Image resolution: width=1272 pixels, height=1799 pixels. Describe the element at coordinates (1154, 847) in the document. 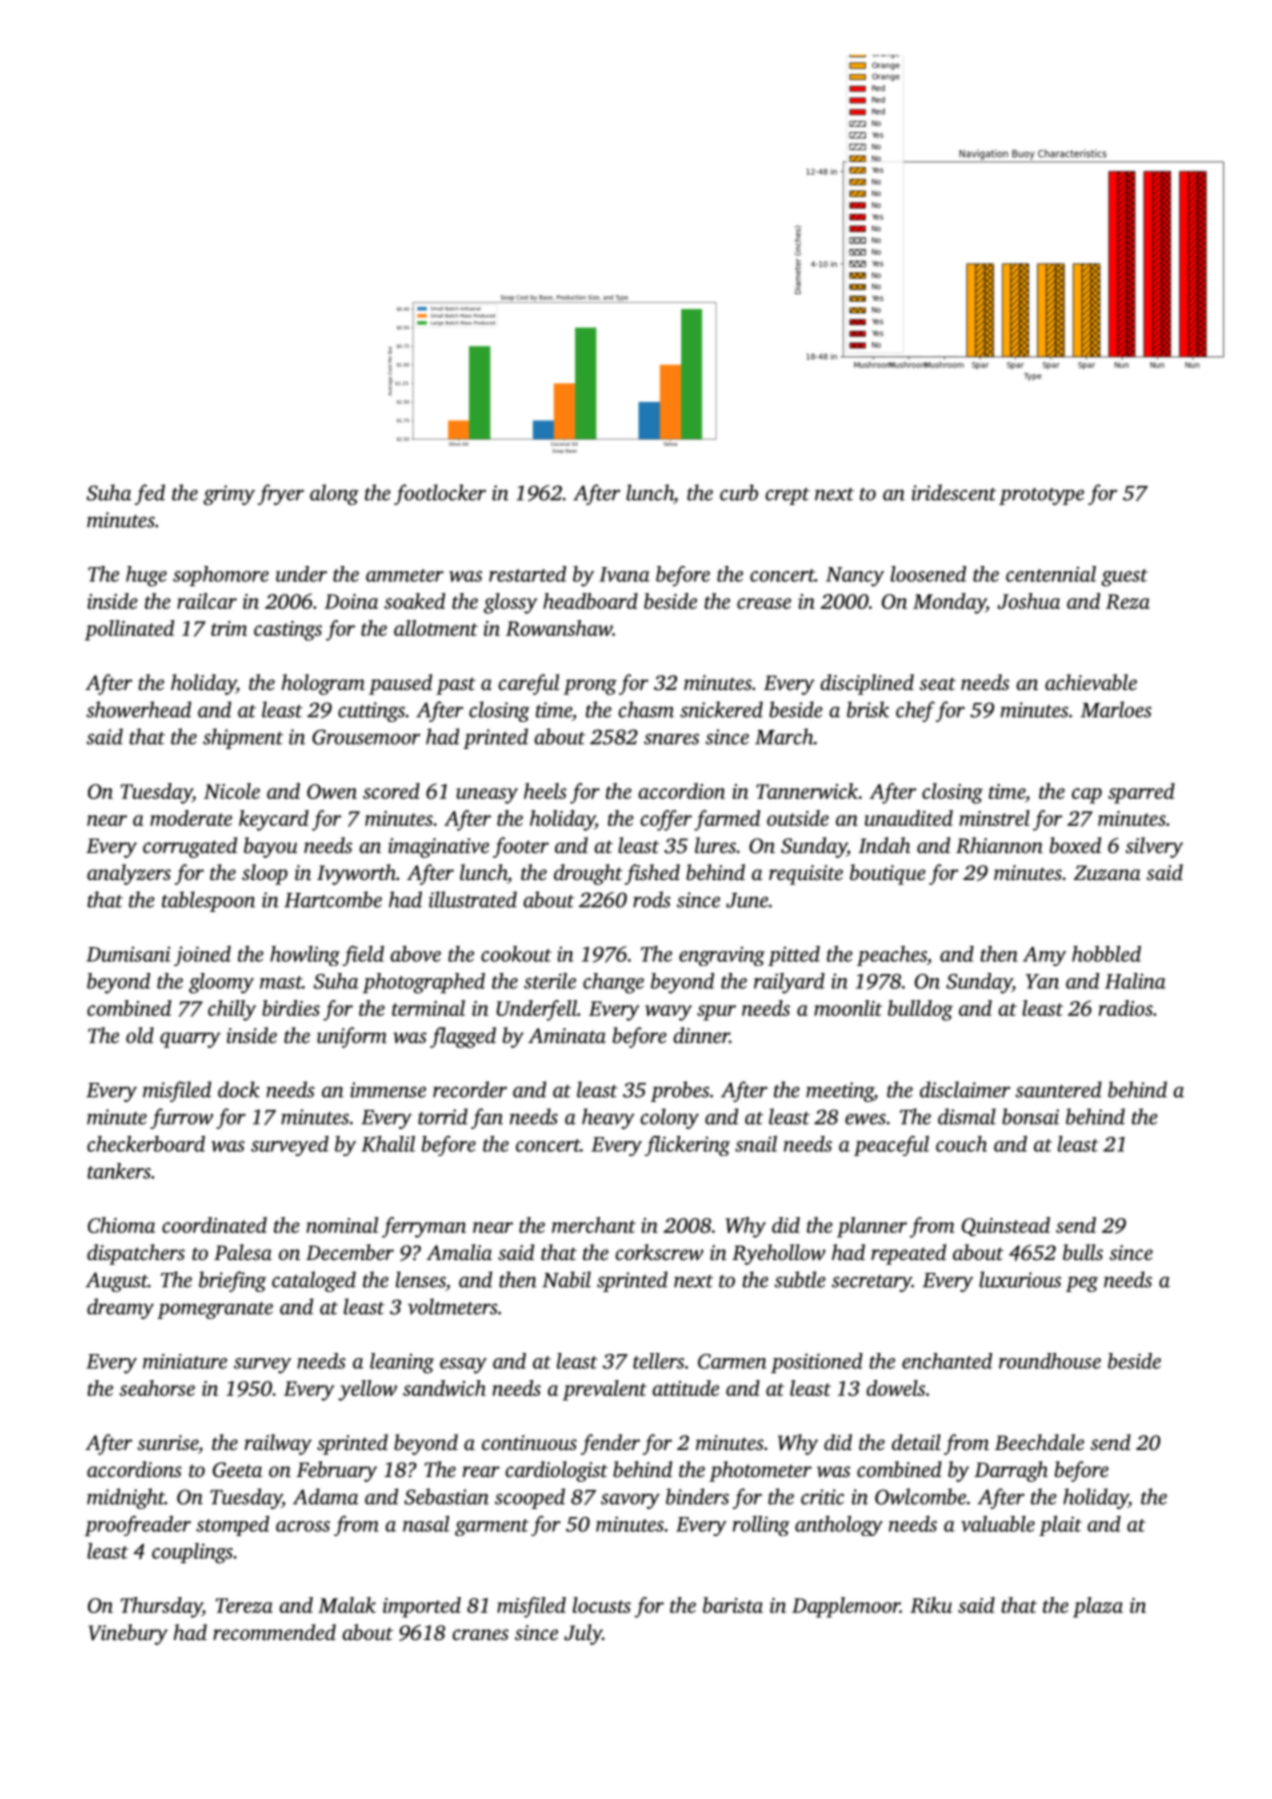

I see `silvery` at that location.
